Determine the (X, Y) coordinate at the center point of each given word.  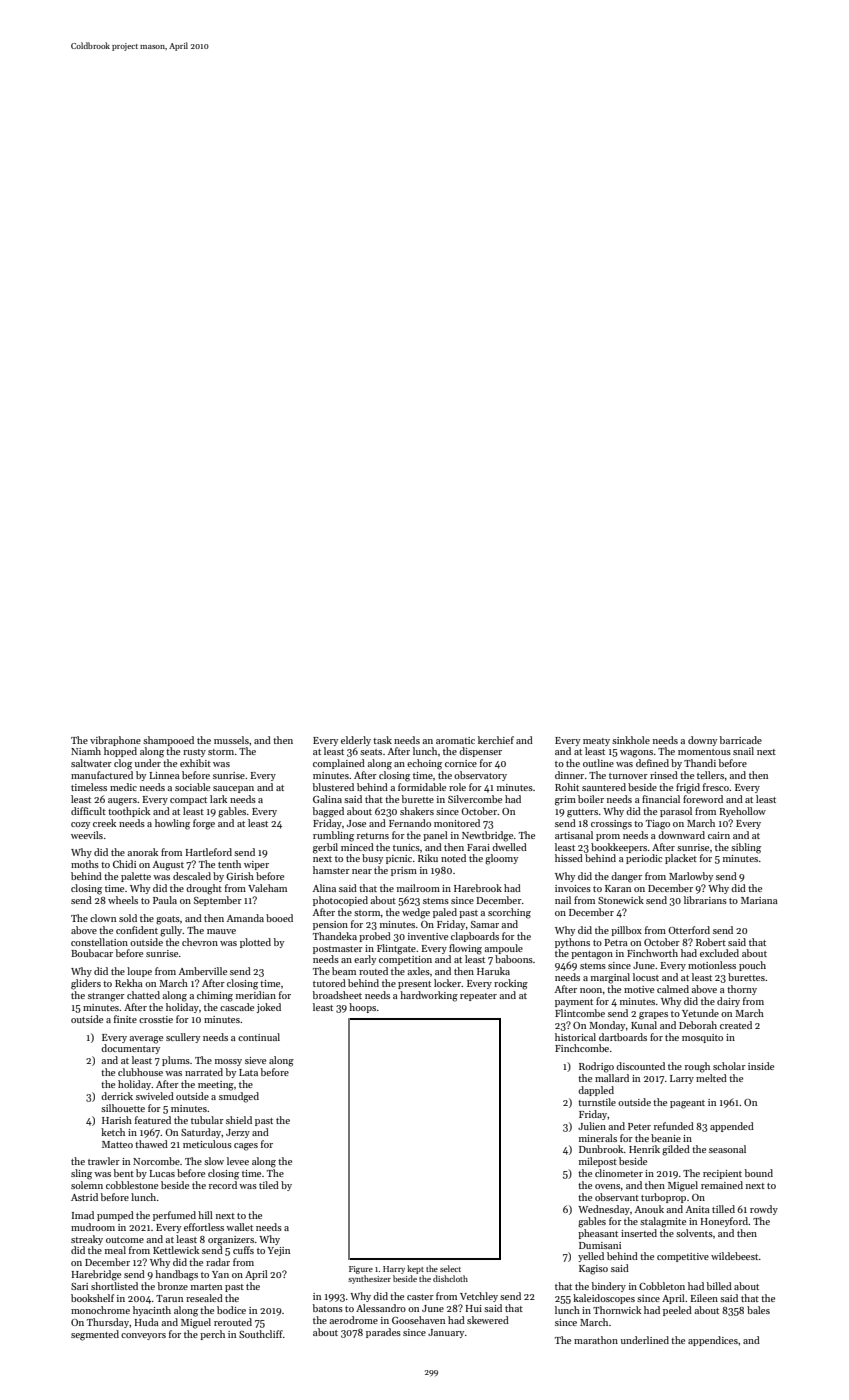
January (446, 1333)
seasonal (727, 1149)
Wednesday (604, 1210)
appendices (713, 1341)
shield (239, 1120)
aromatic (455, 740)
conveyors (143, 1336)
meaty (596, 742)
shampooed (168, 741)
